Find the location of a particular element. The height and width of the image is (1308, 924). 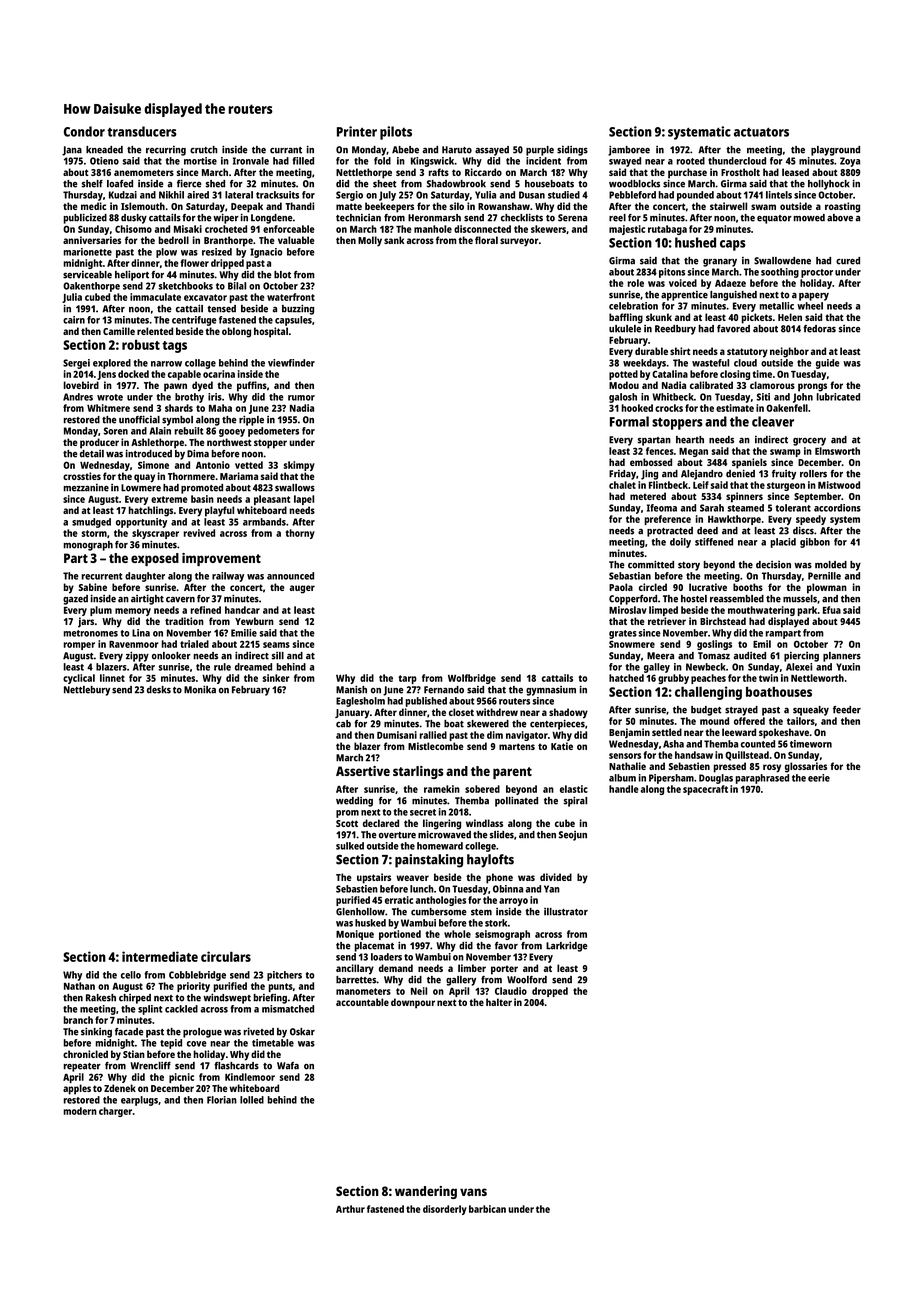

paraphrased is located at coordinates (762, 779).
